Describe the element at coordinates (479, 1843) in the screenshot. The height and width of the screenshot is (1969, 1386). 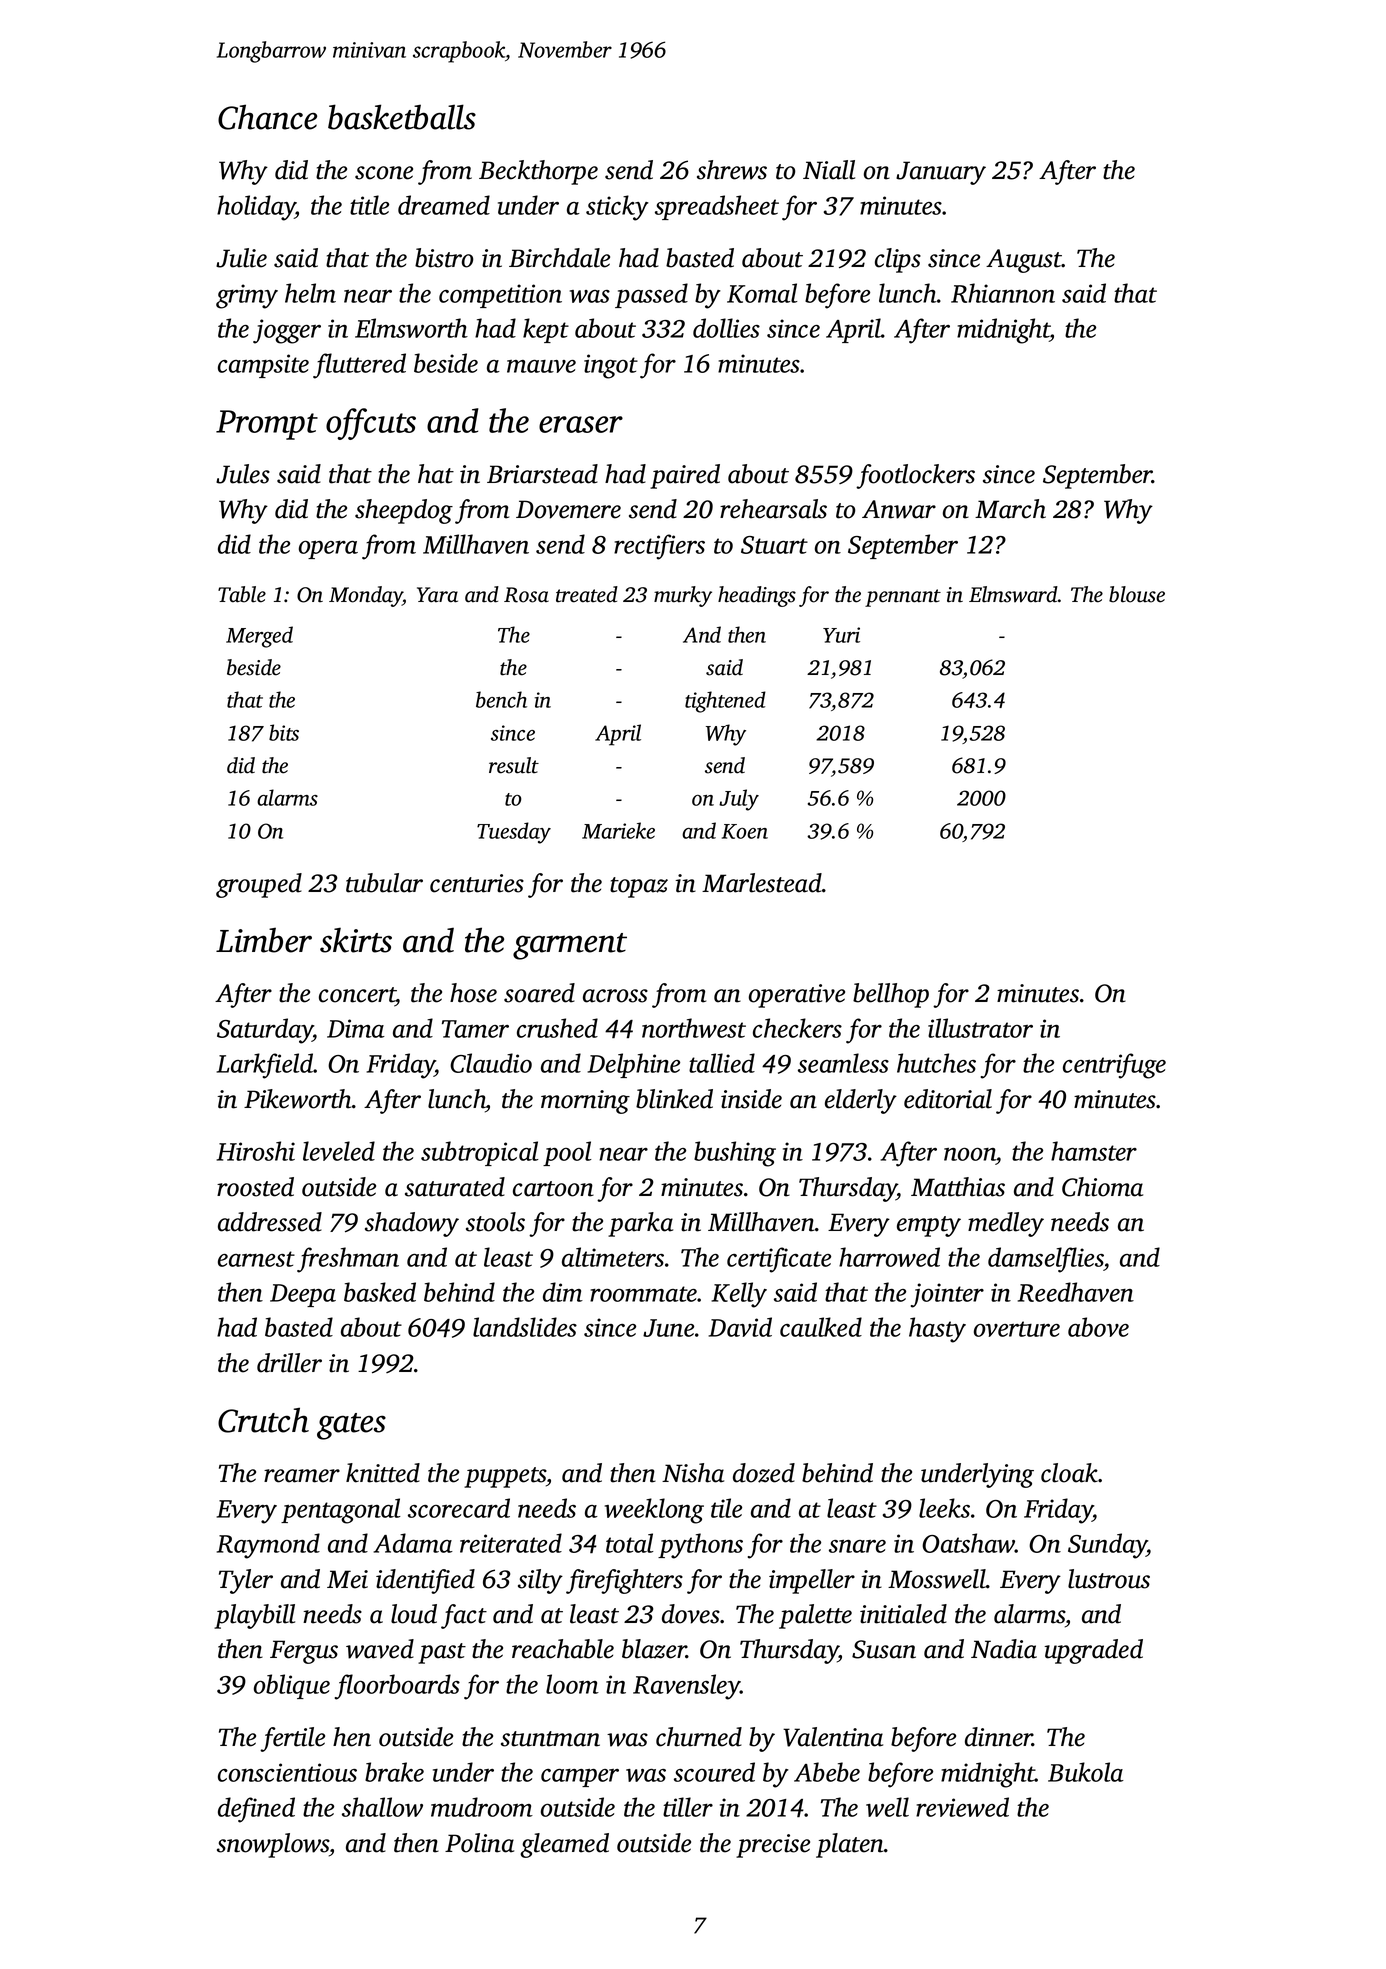
I see `Polina` at that location.
